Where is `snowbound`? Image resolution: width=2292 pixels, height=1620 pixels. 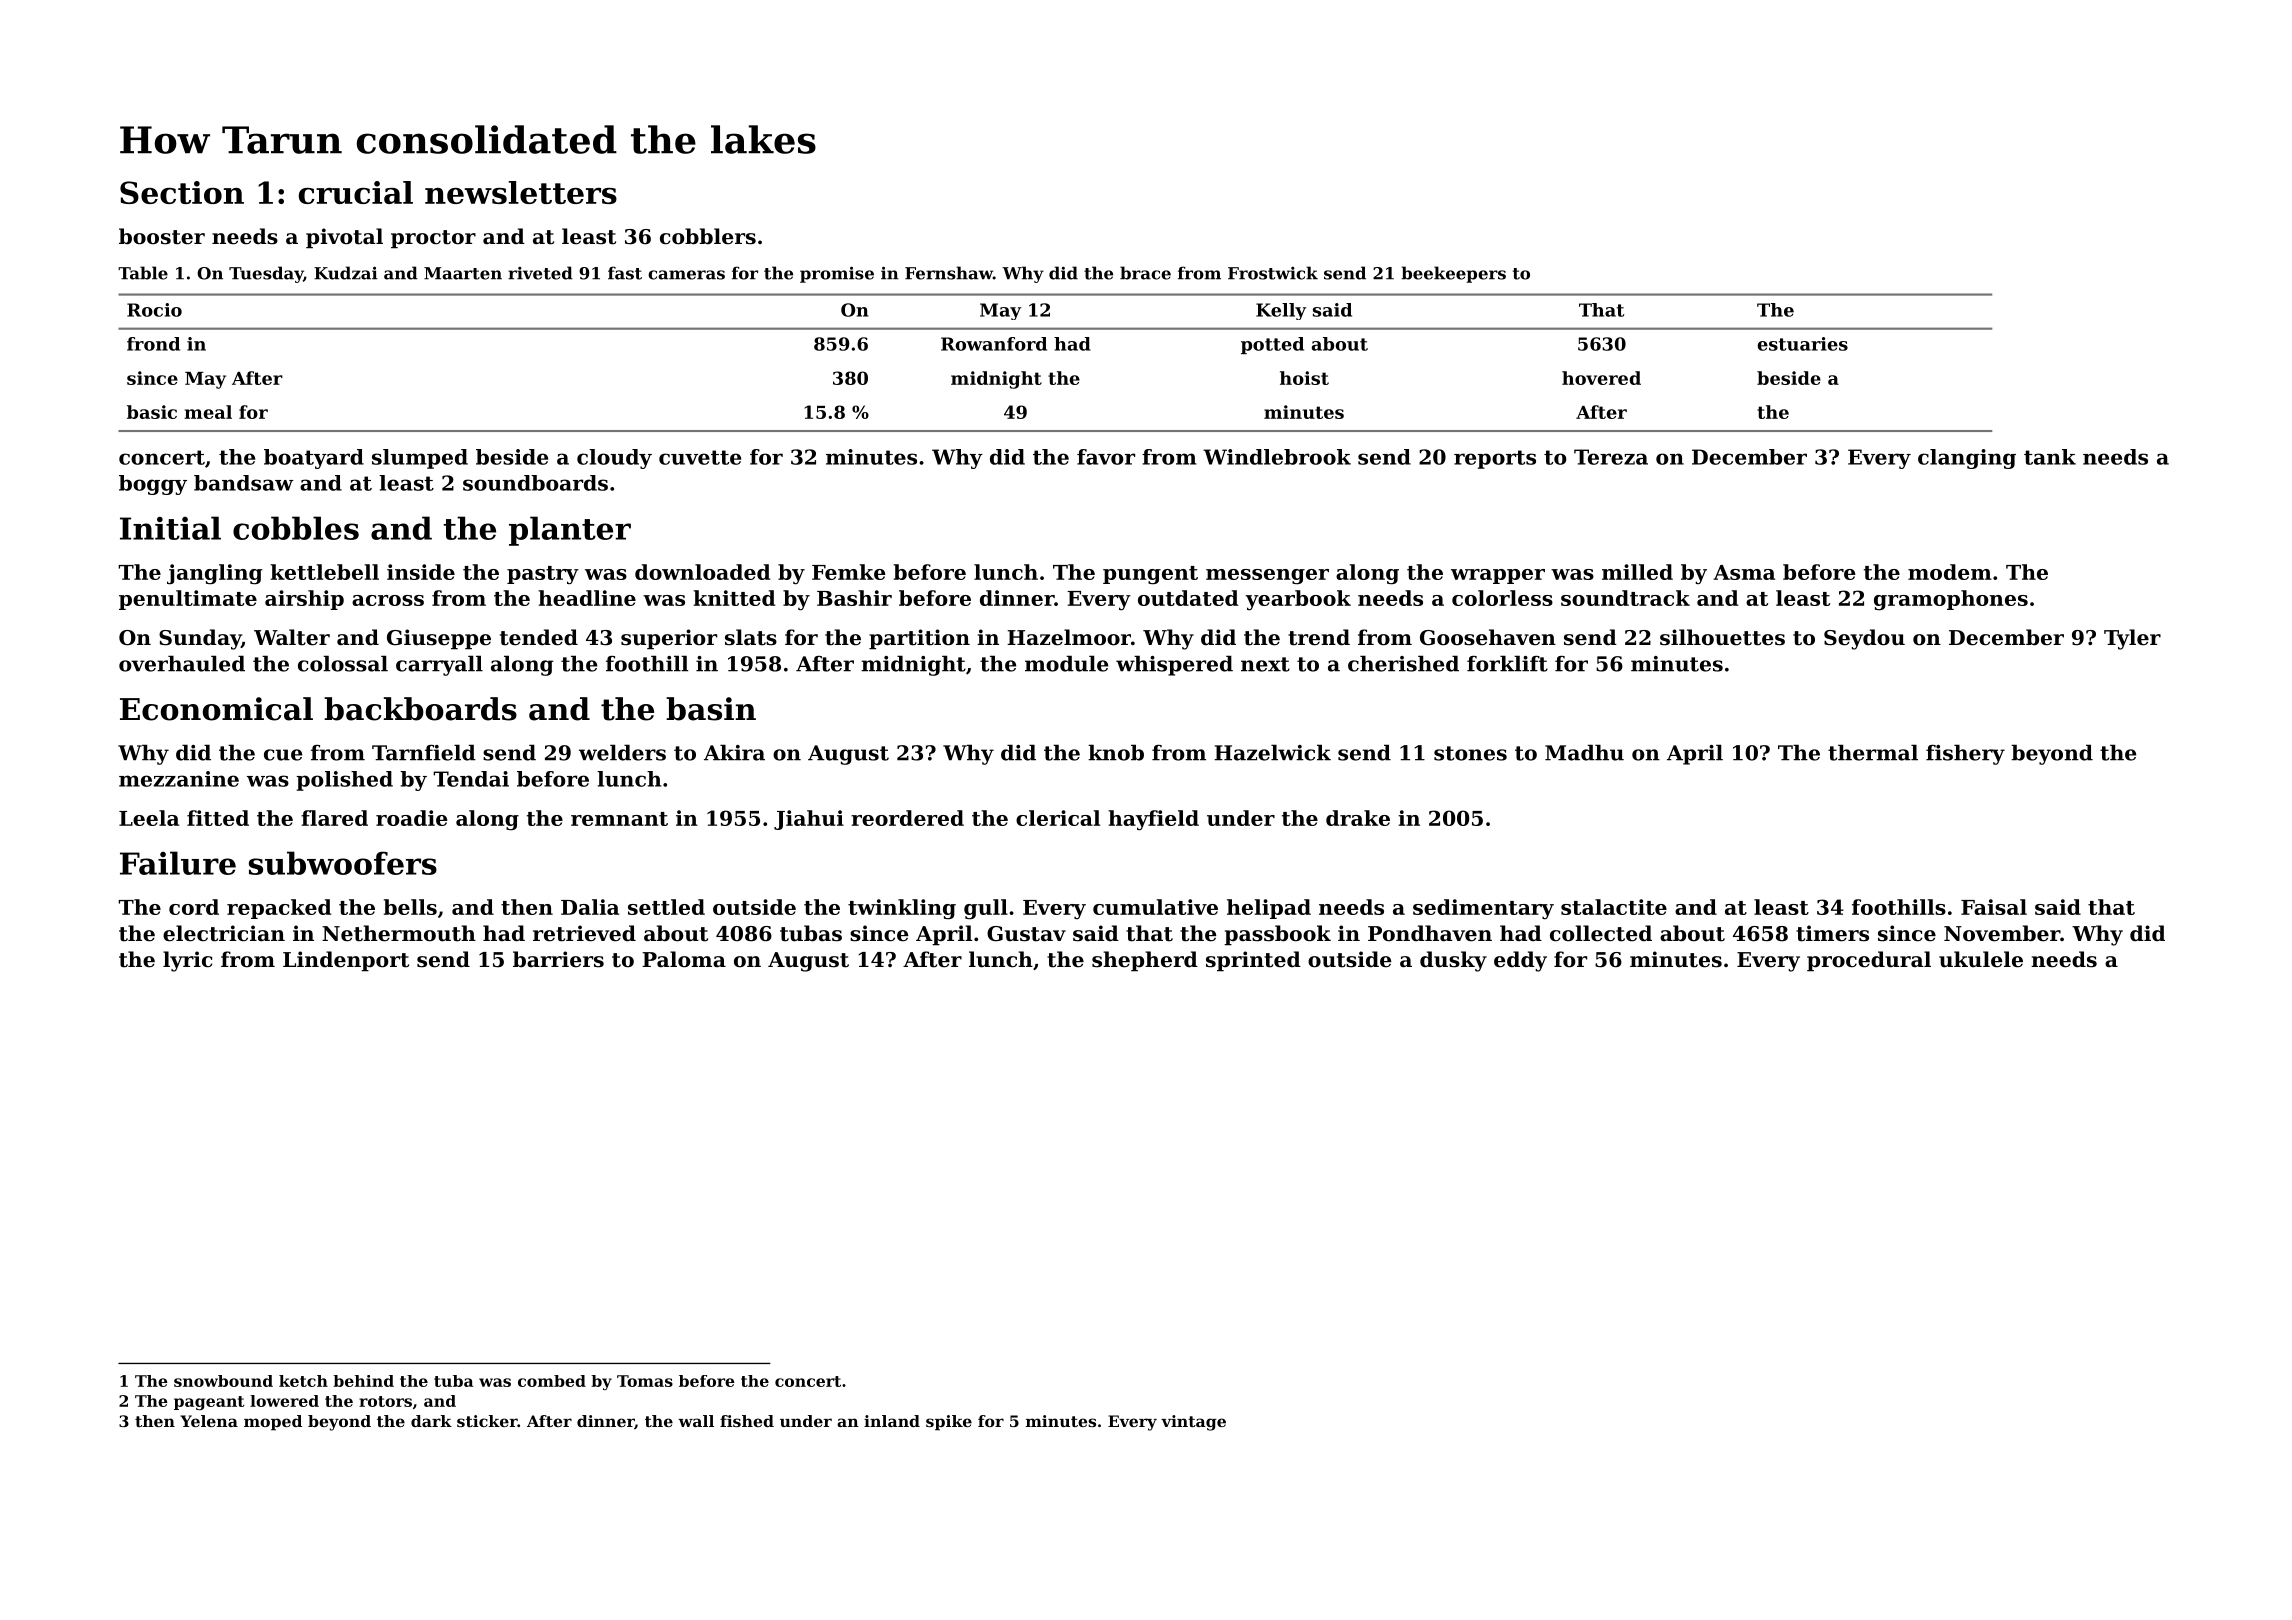 snowbound is located at coordinates (223, 1381).
